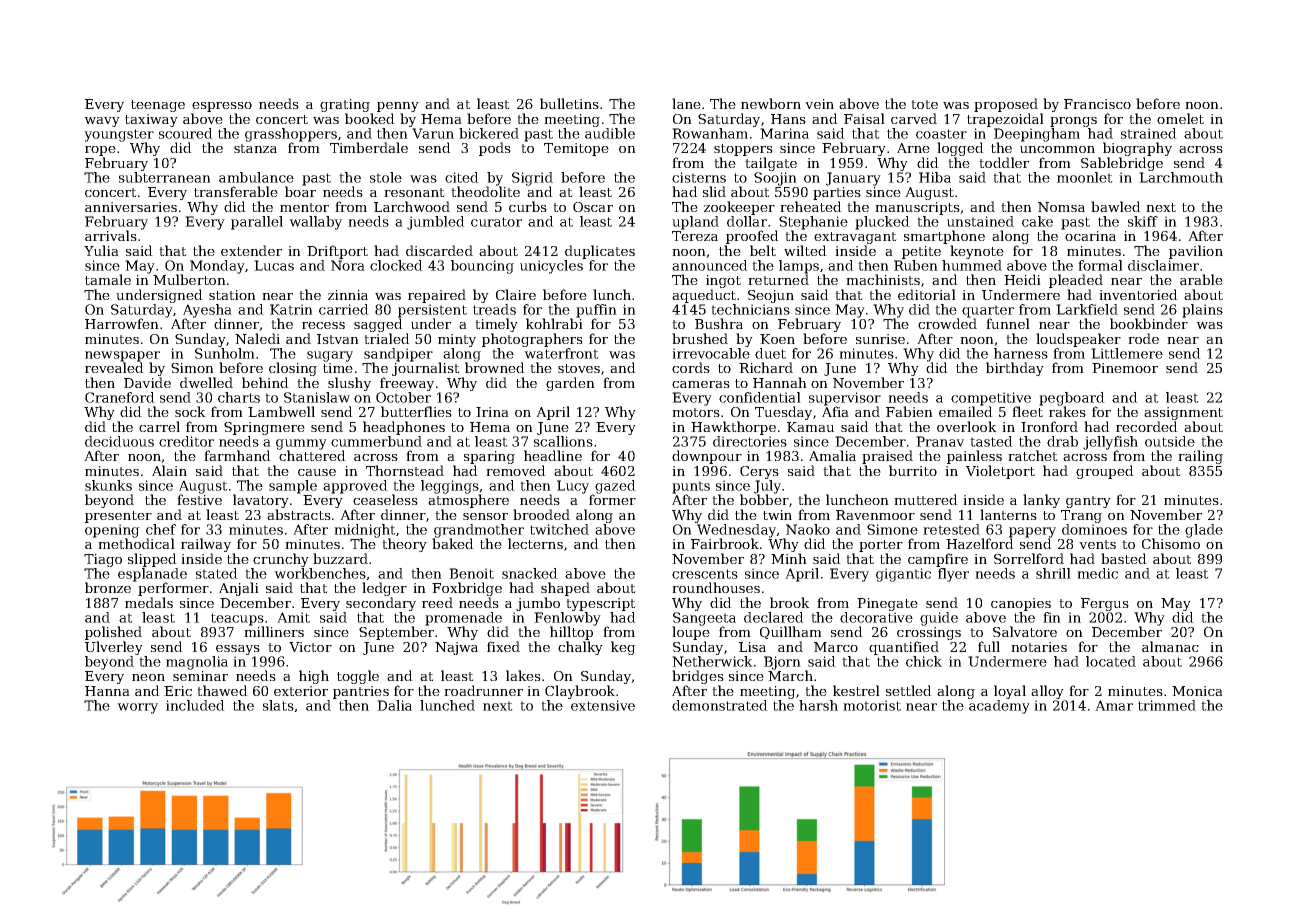 The height and width of the screenshot is (924, 1308). I want to click on ceaseless, so click(385, 499).
